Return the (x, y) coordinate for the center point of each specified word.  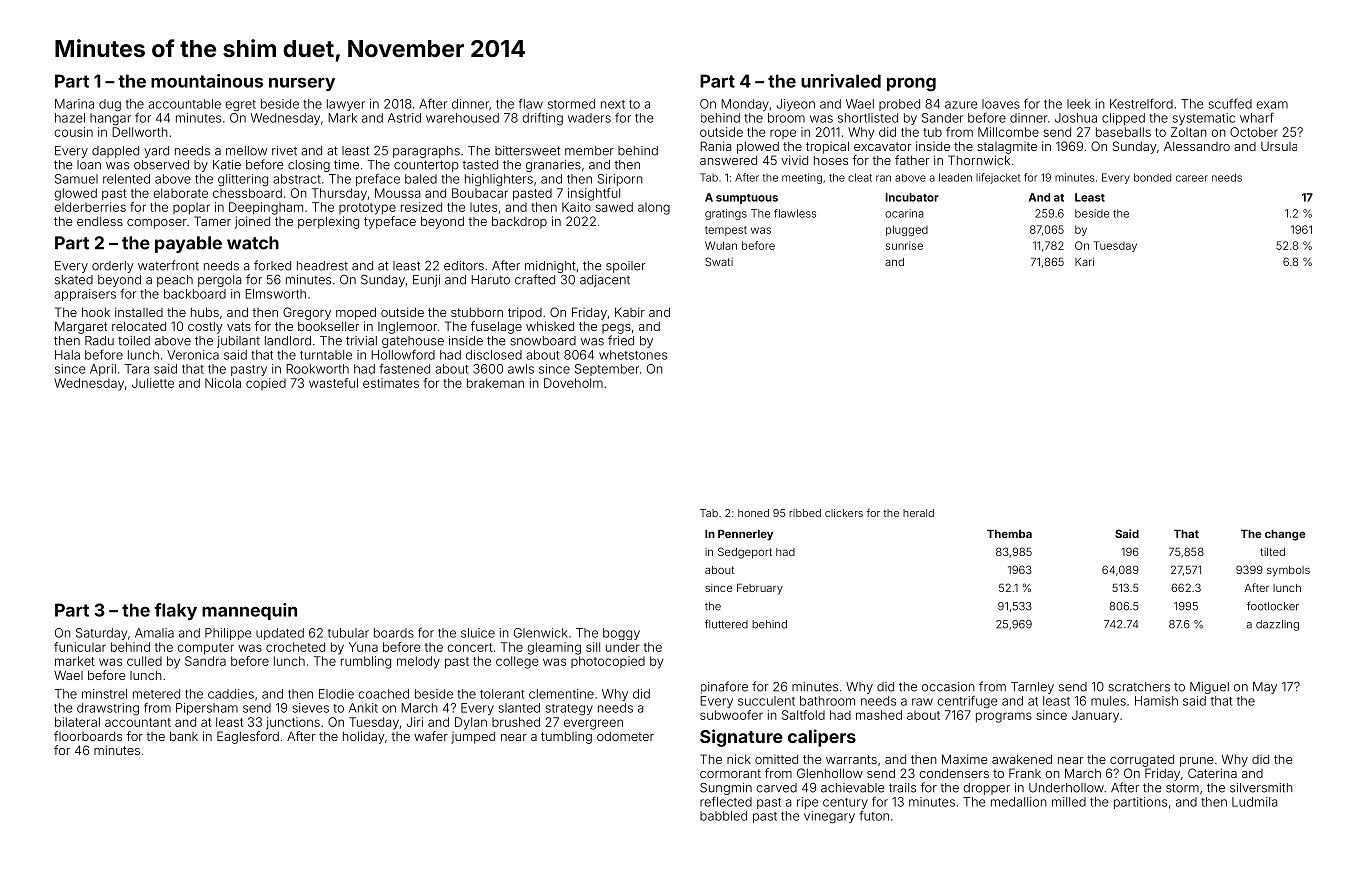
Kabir (630, 312)
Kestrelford (1141, 104)
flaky (175, 611)
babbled (723, 816)
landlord (288, 341)
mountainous (207, 81)
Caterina (1212, 773)
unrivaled (841, 81)
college (517, 662)
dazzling (1277, 625)
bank (184, 736)
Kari (1084, 261)
